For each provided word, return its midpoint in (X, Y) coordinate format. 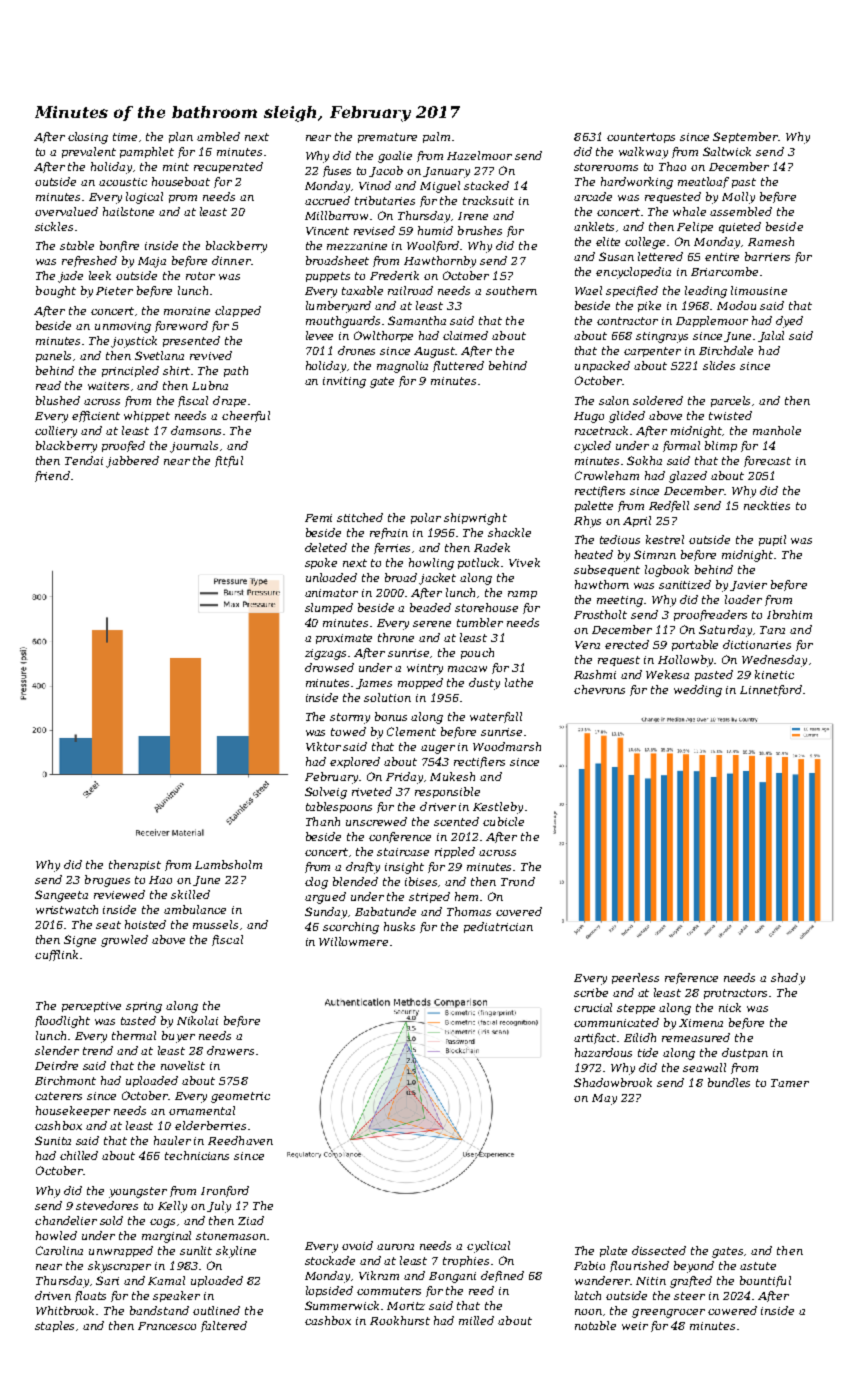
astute (758, 1266)
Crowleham (607, 475)
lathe (519, 682)
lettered (660, 256)
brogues (107, 881)
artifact (595, 1038)
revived (211, 355)
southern (511, 290)
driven (53, 1295)
